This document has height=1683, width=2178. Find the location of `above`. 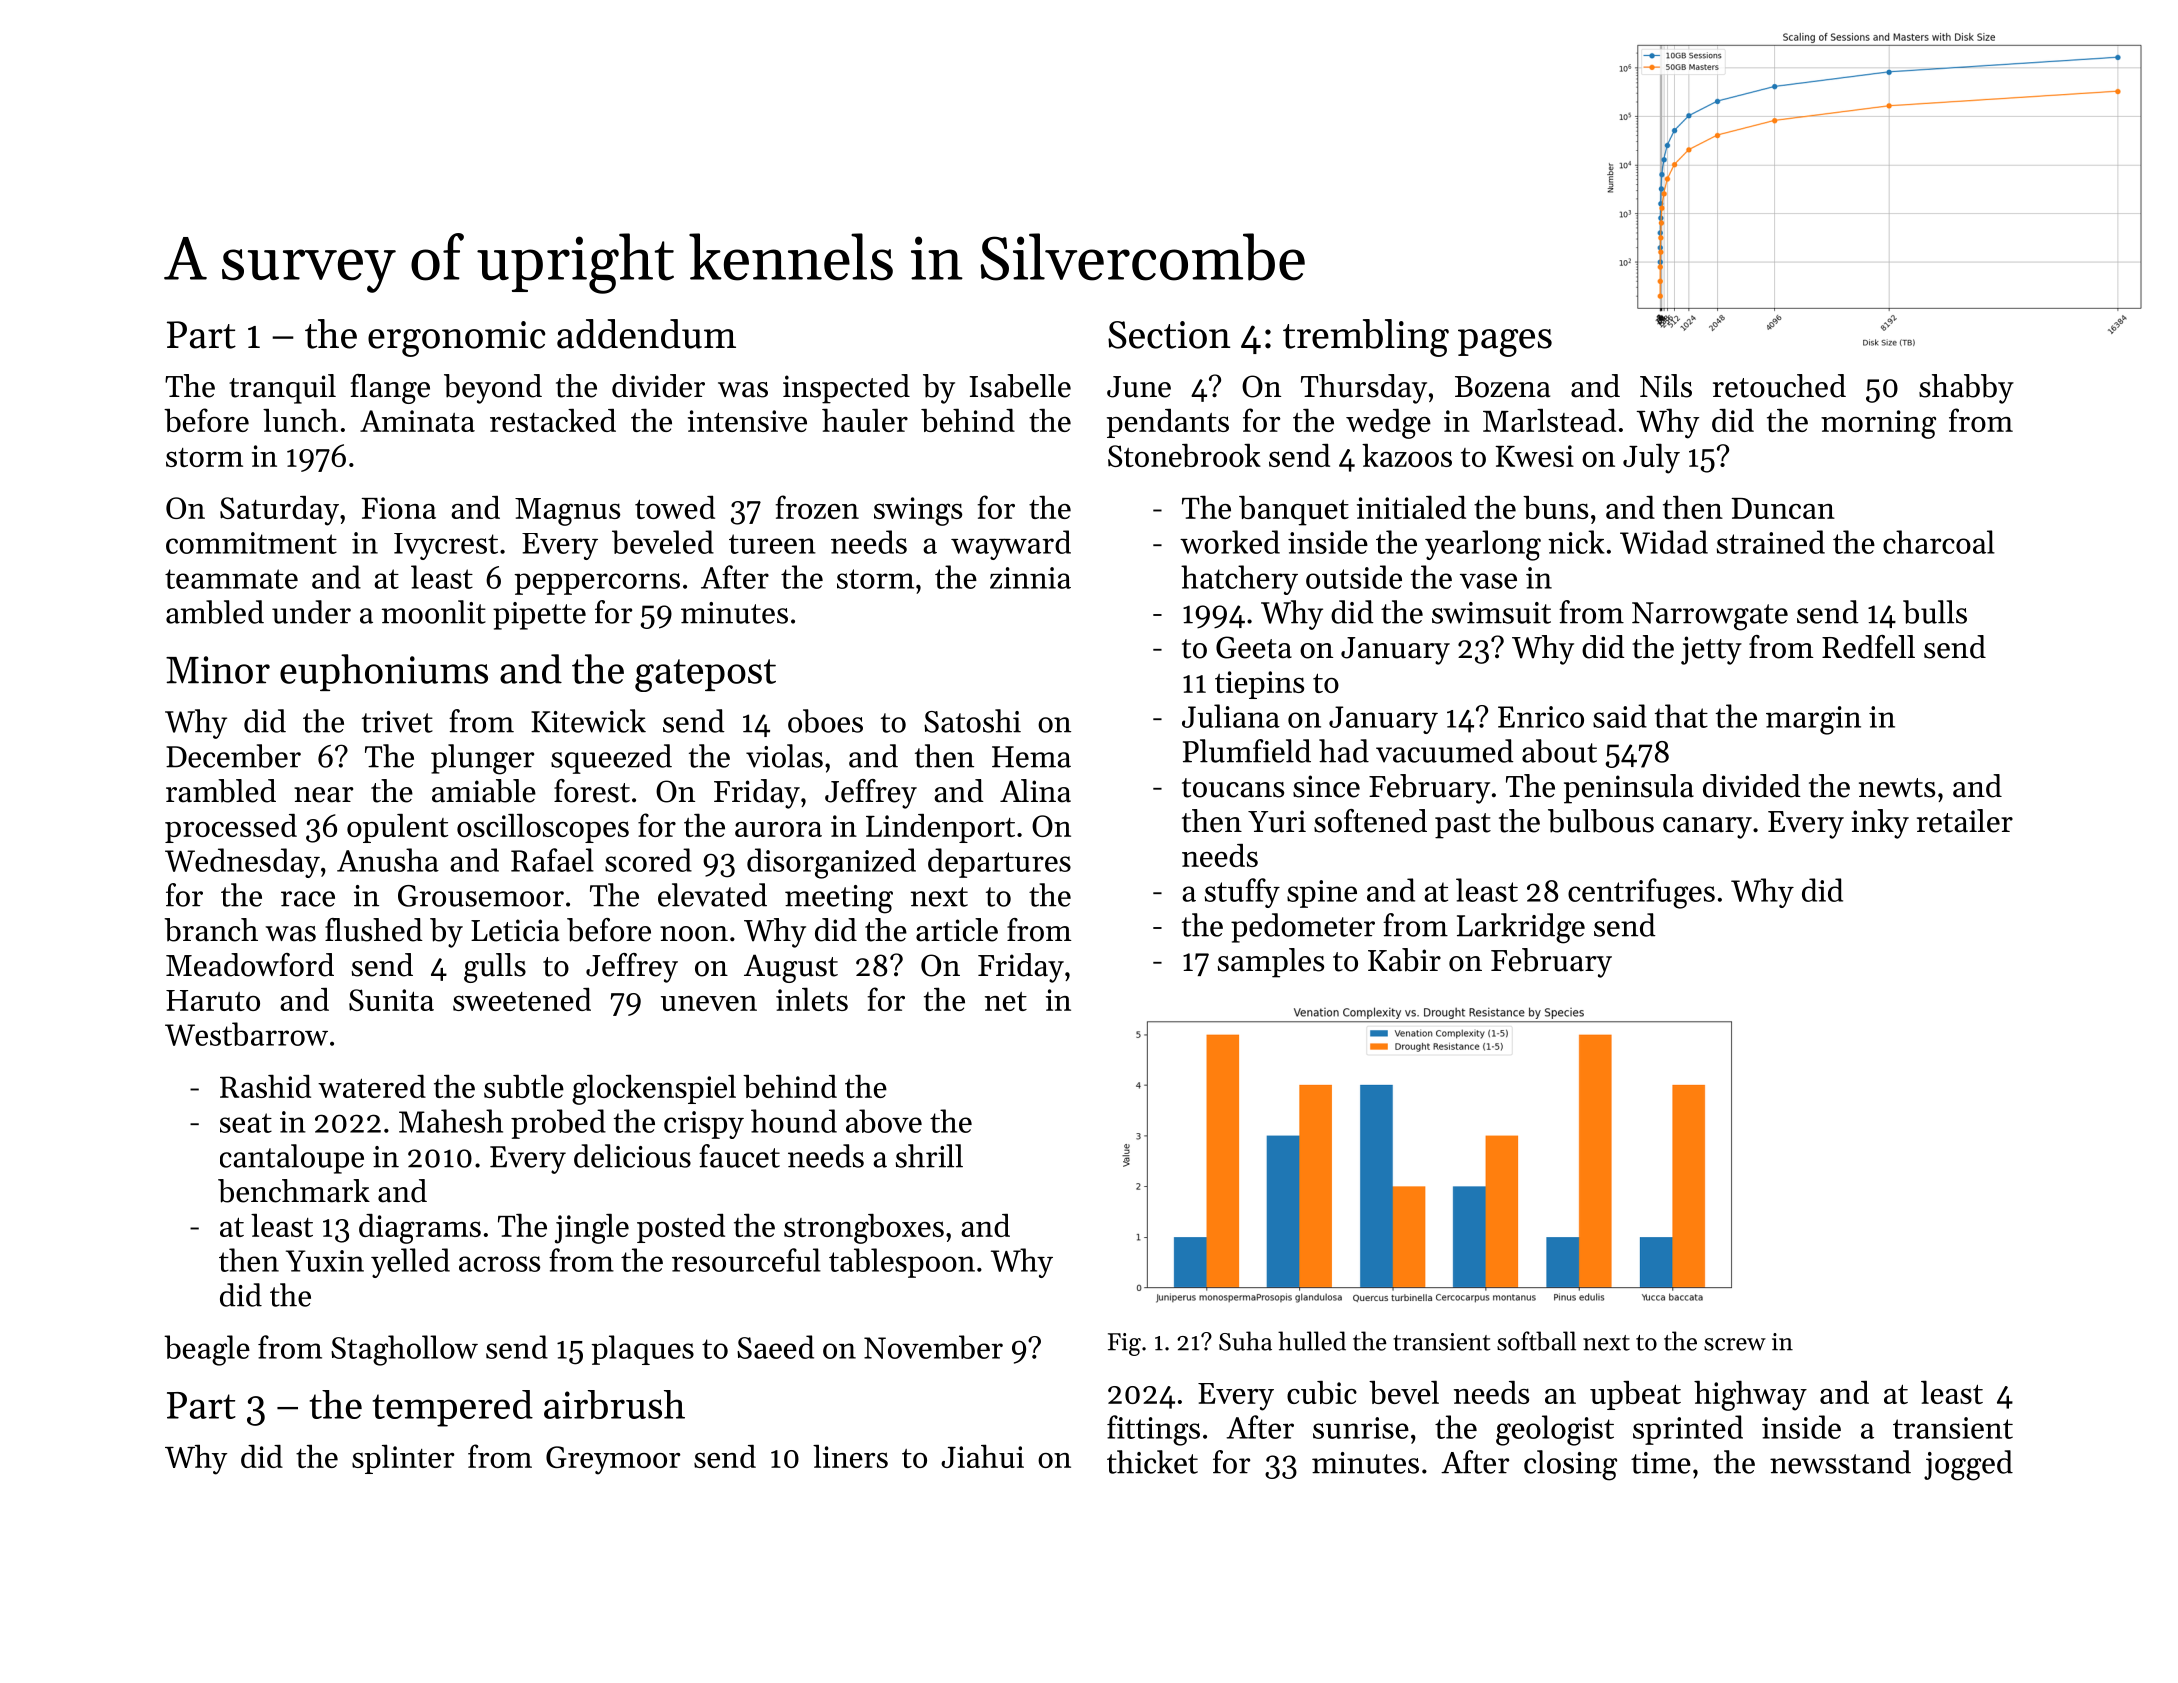

above is located at coordinates (884, 1121).
